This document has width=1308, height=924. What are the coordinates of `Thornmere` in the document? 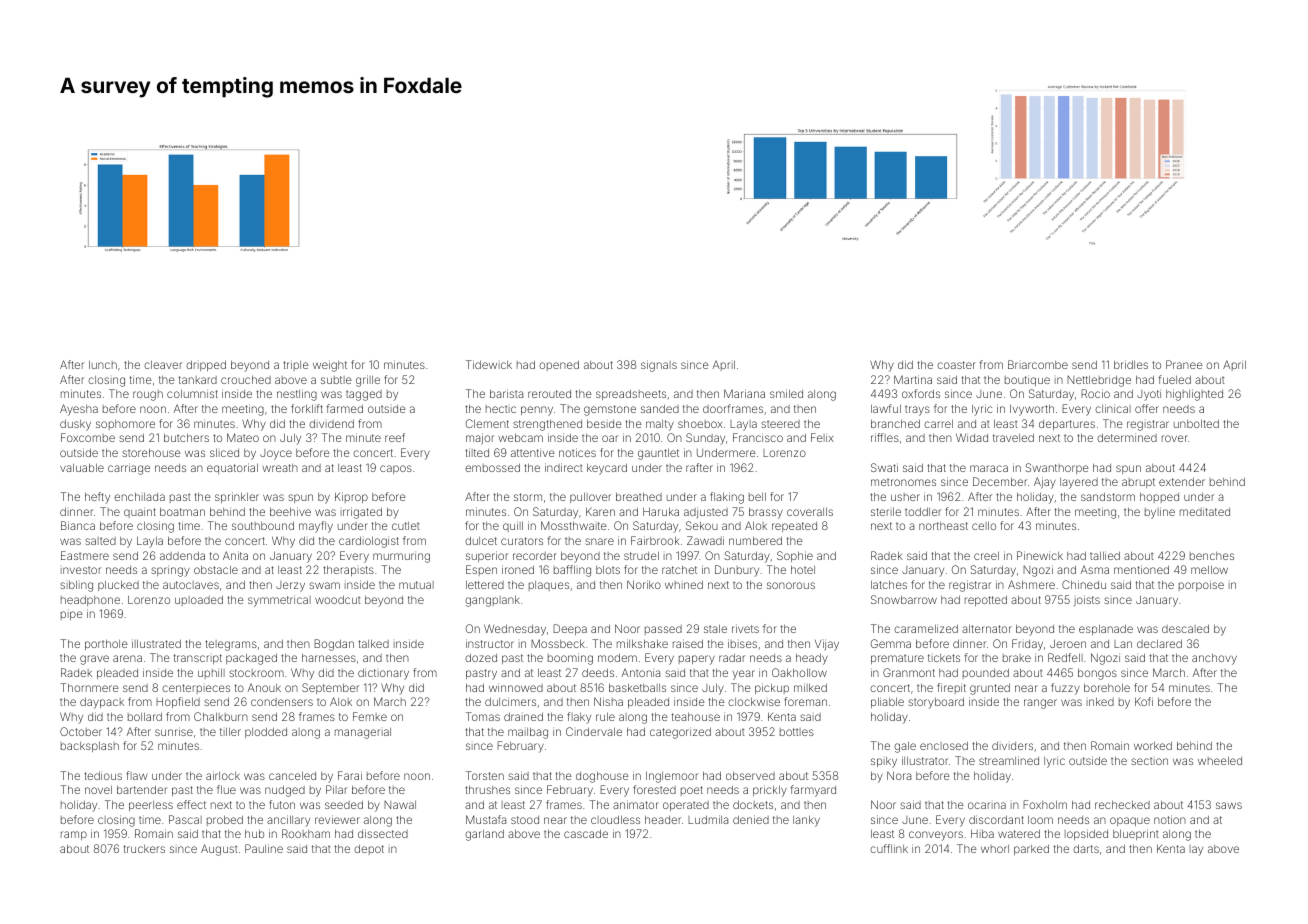 It's located at (89, 687).
